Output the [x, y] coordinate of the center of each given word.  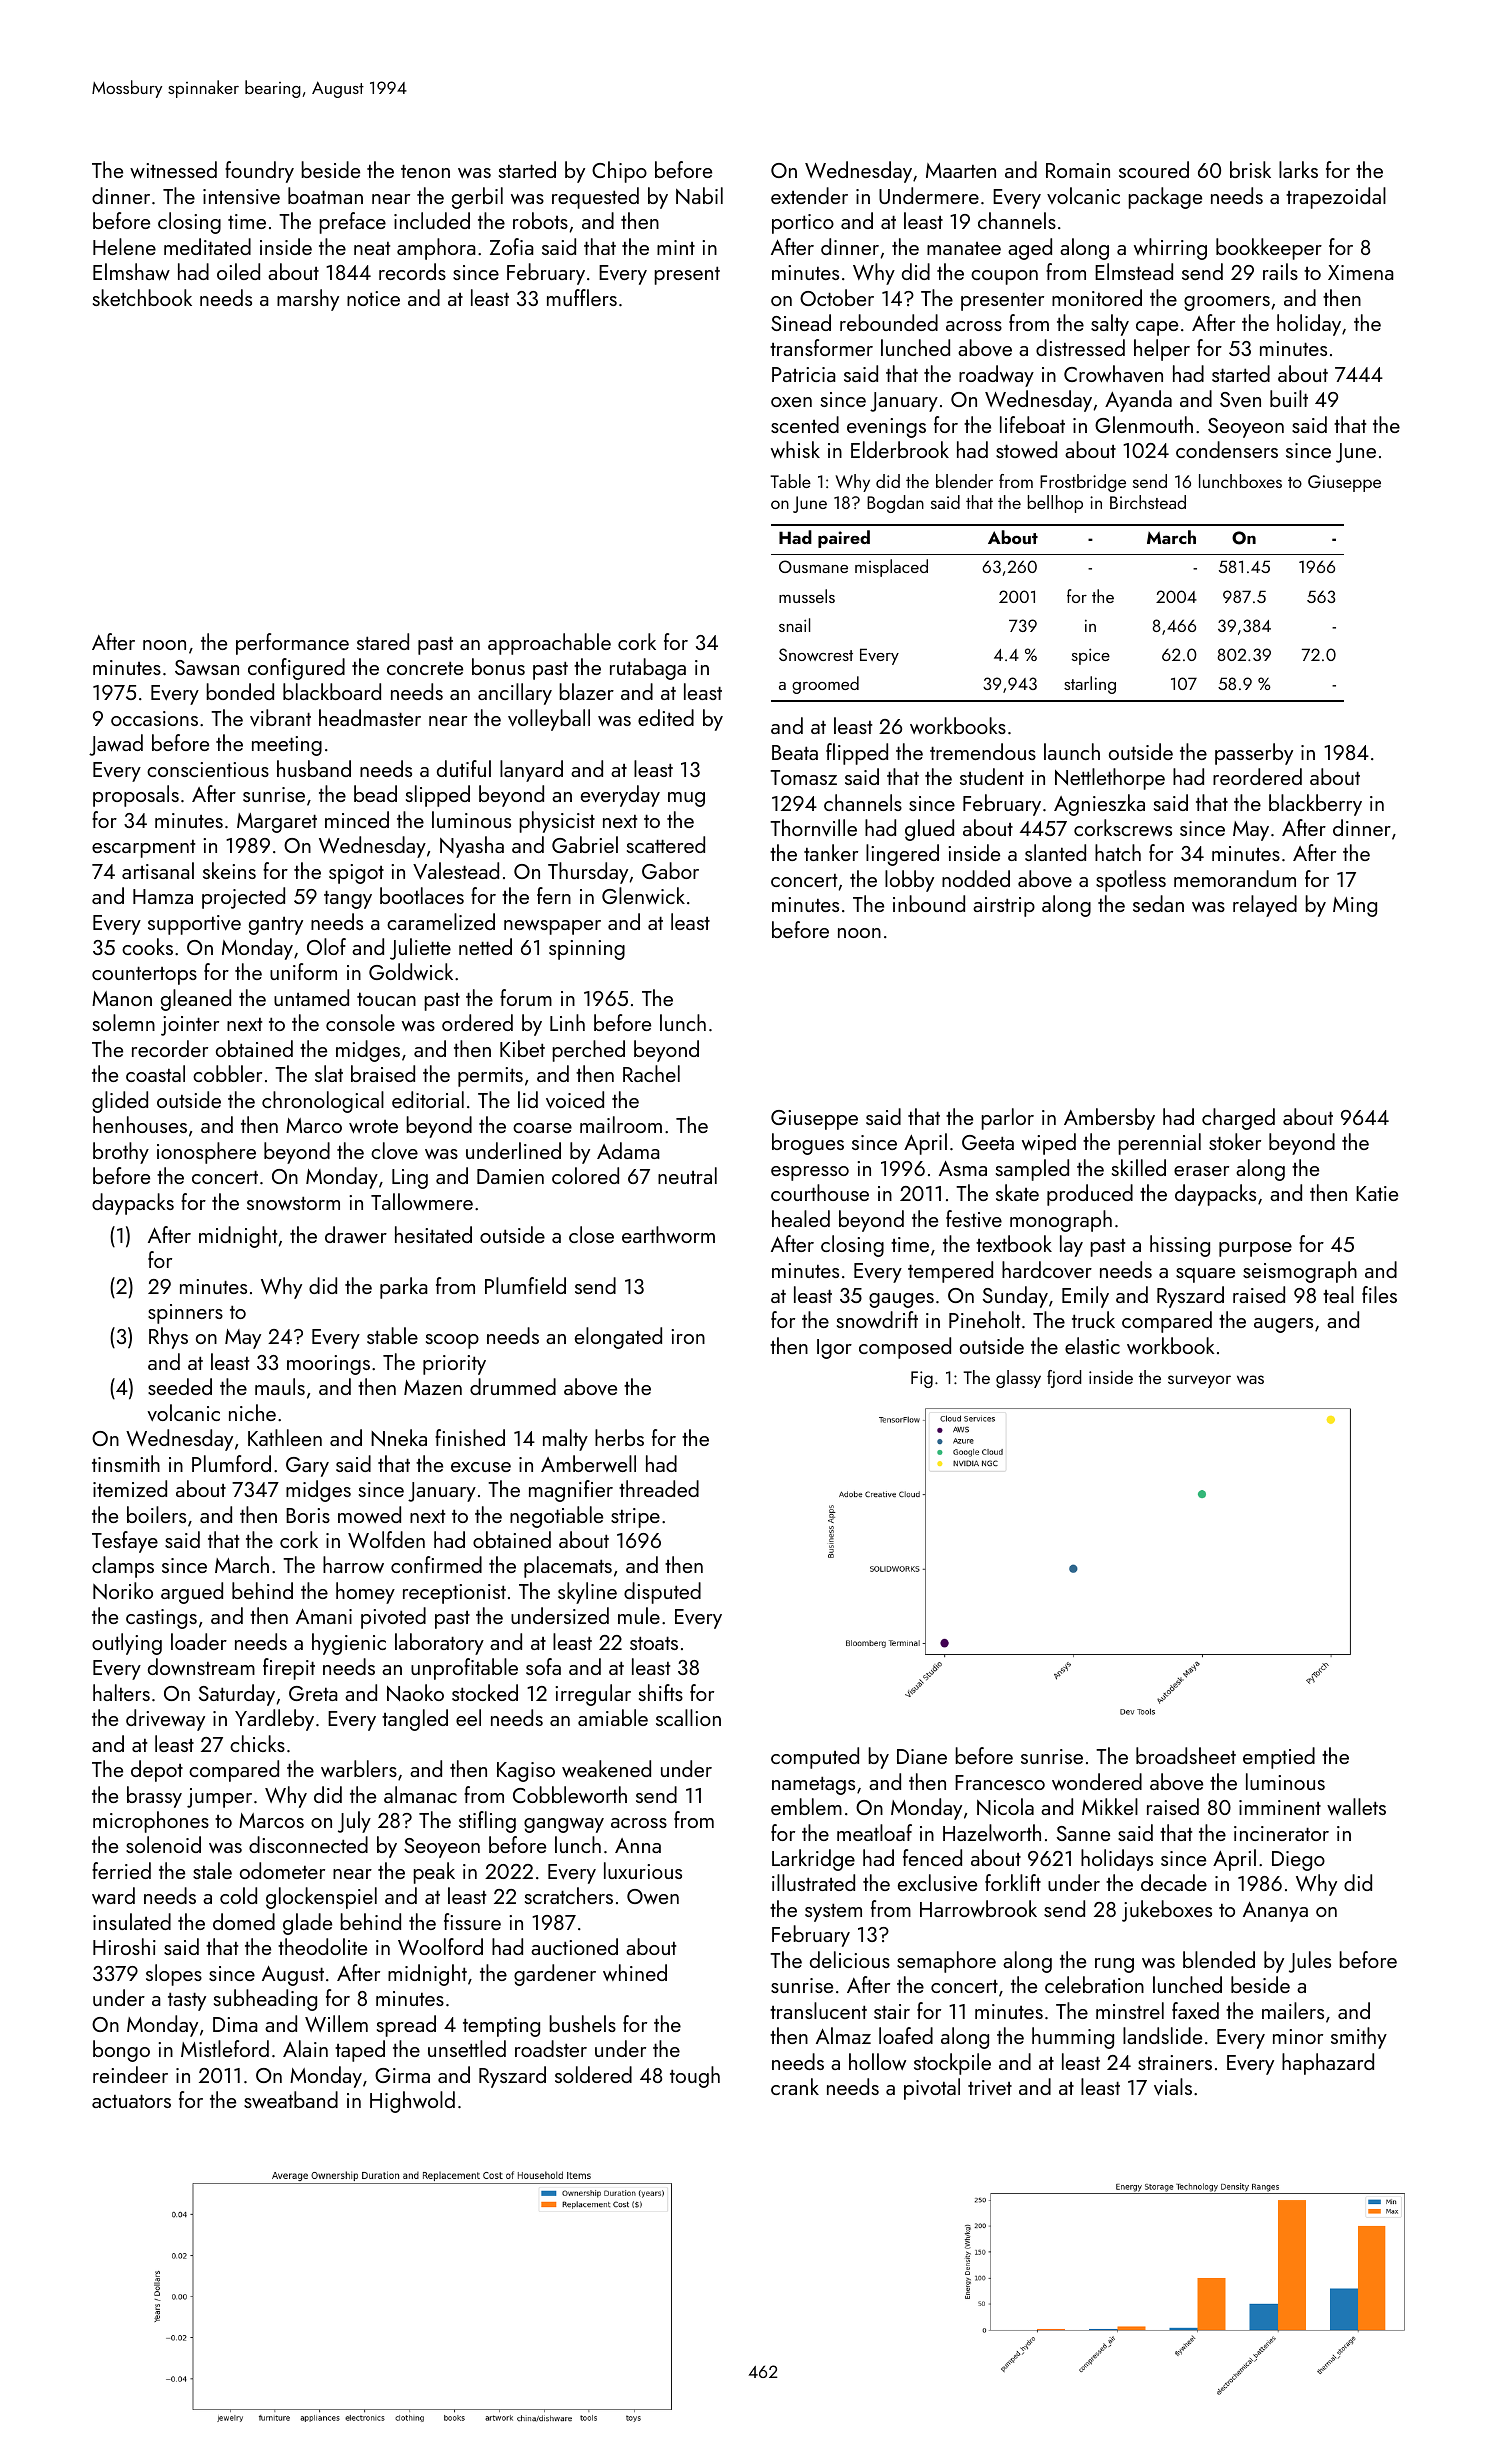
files [1379, 1294]
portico [803, 224]
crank [795, 2086]
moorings [328, 1365]
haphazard [1328, 2064]
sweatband [291, 2099]
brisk [1250, 169]
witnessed [173, 169]
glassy [1018, 1379]
